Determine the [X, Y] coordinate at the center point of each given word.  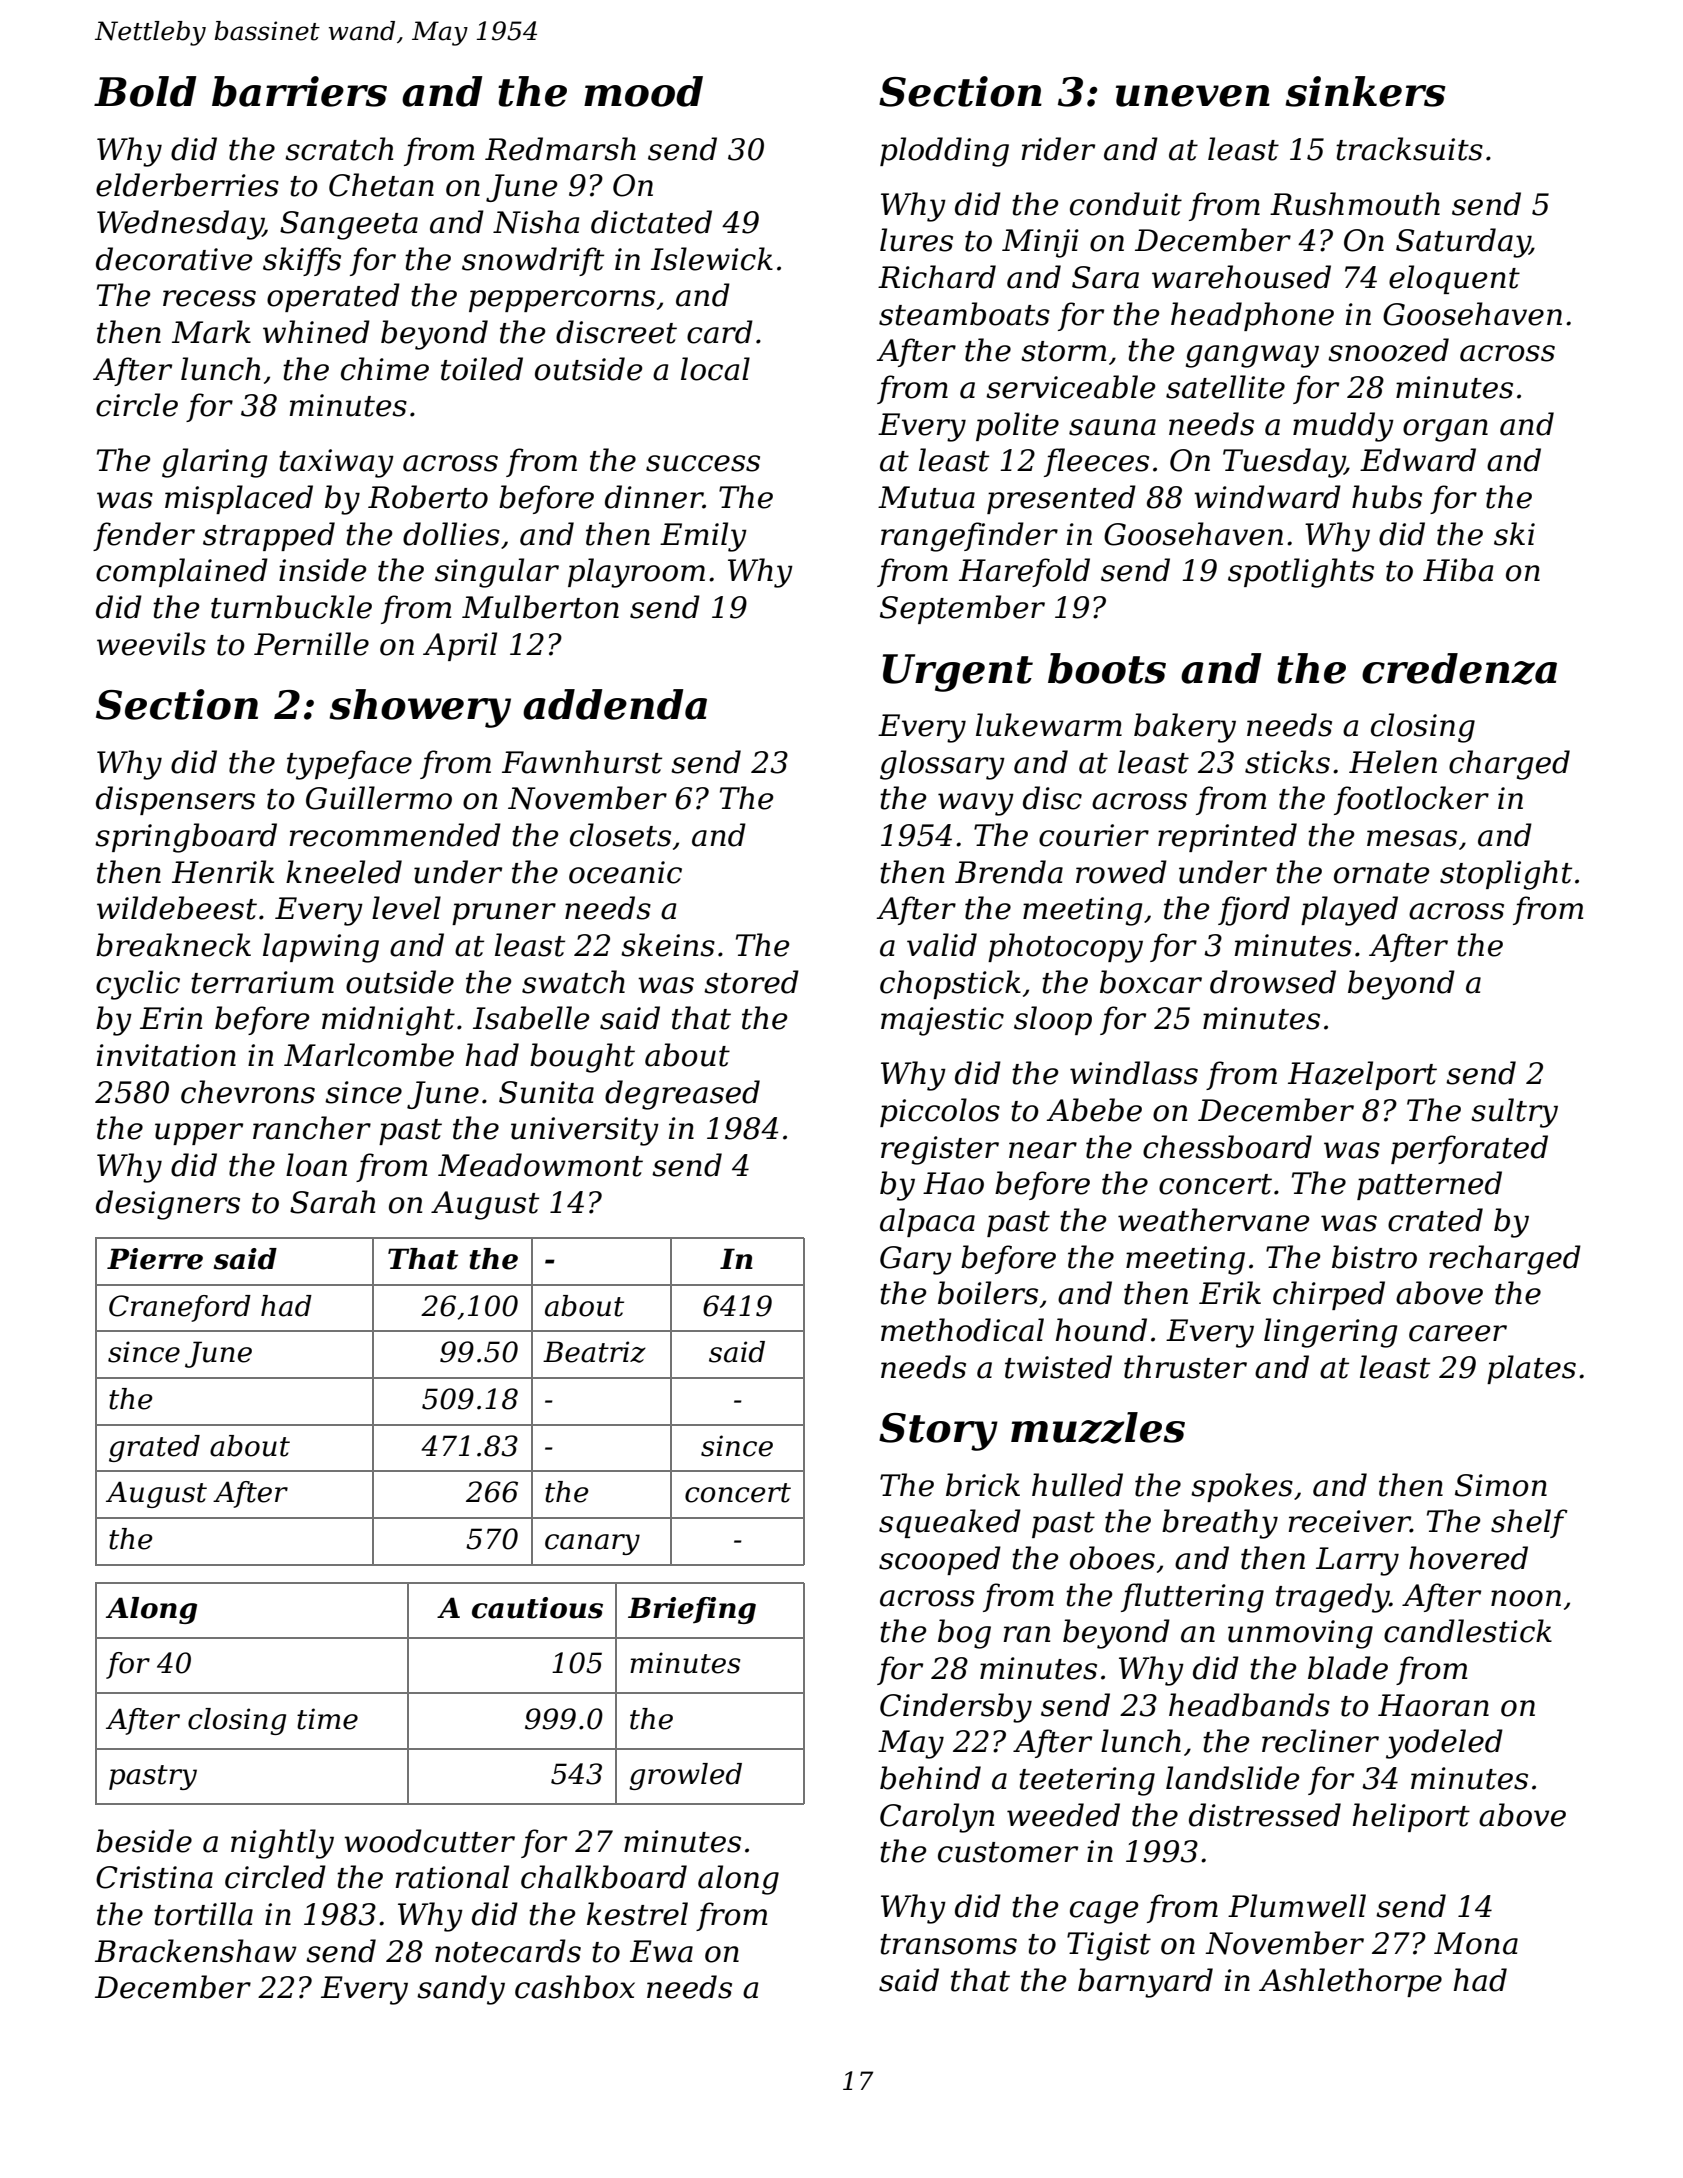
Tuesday [1284, 463]
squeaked [950, 1523]
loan [316, 1165]
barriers [299, 91]
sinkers [1365, 91]
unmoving [1300, 1634]
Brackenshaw [196, 1951]
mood [643, 91]
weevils [151, 644]
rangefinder [969, 537]
